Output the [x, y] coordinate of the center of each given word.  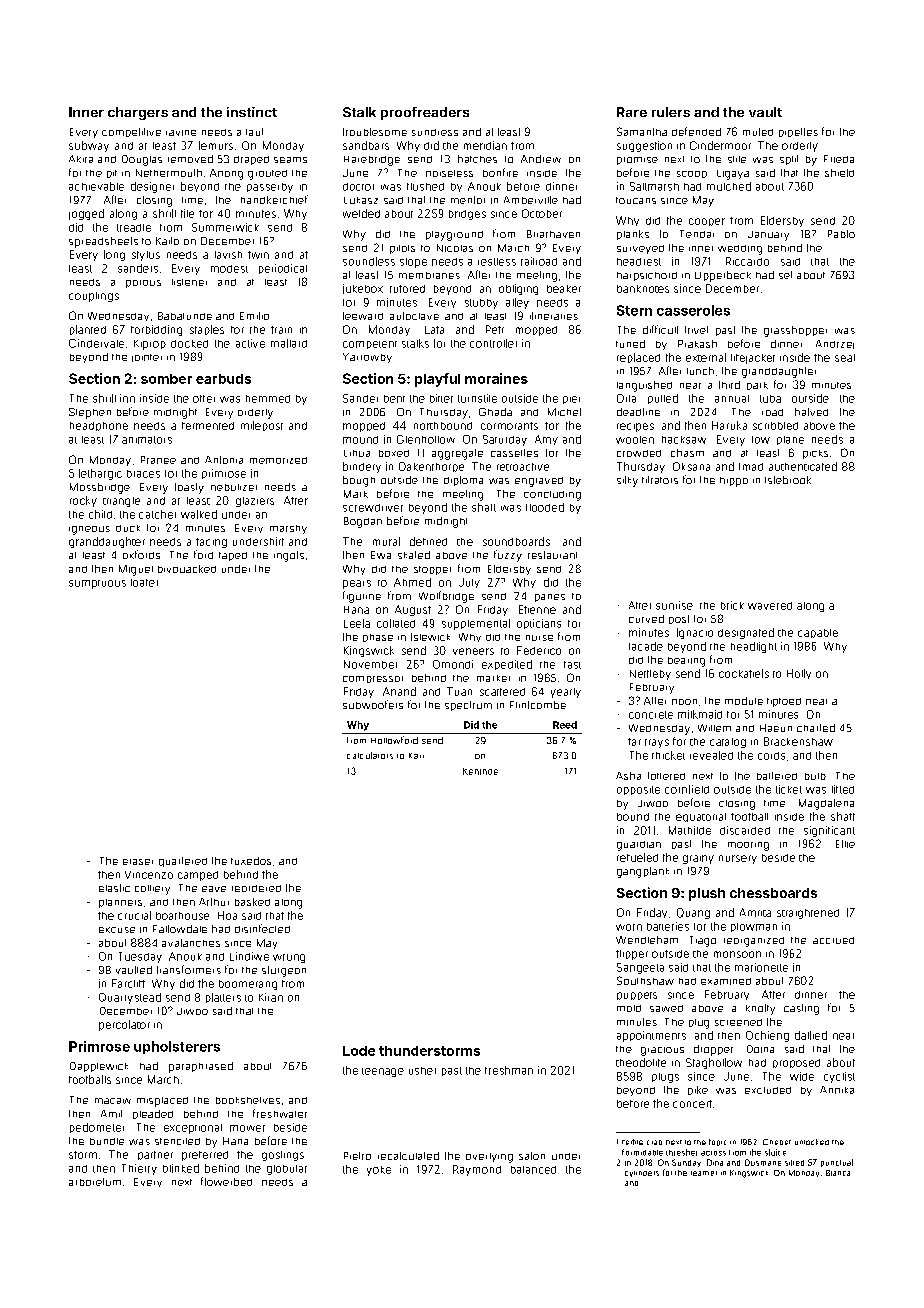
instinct [252, 112]
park [757, 386]
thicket [668, 755]
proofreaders [425, 113]
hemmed [268, 399]
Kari [416, 756]
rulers [671, 112]
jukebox [363, 289]
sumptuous [97, 584]
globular [287, 1170]
